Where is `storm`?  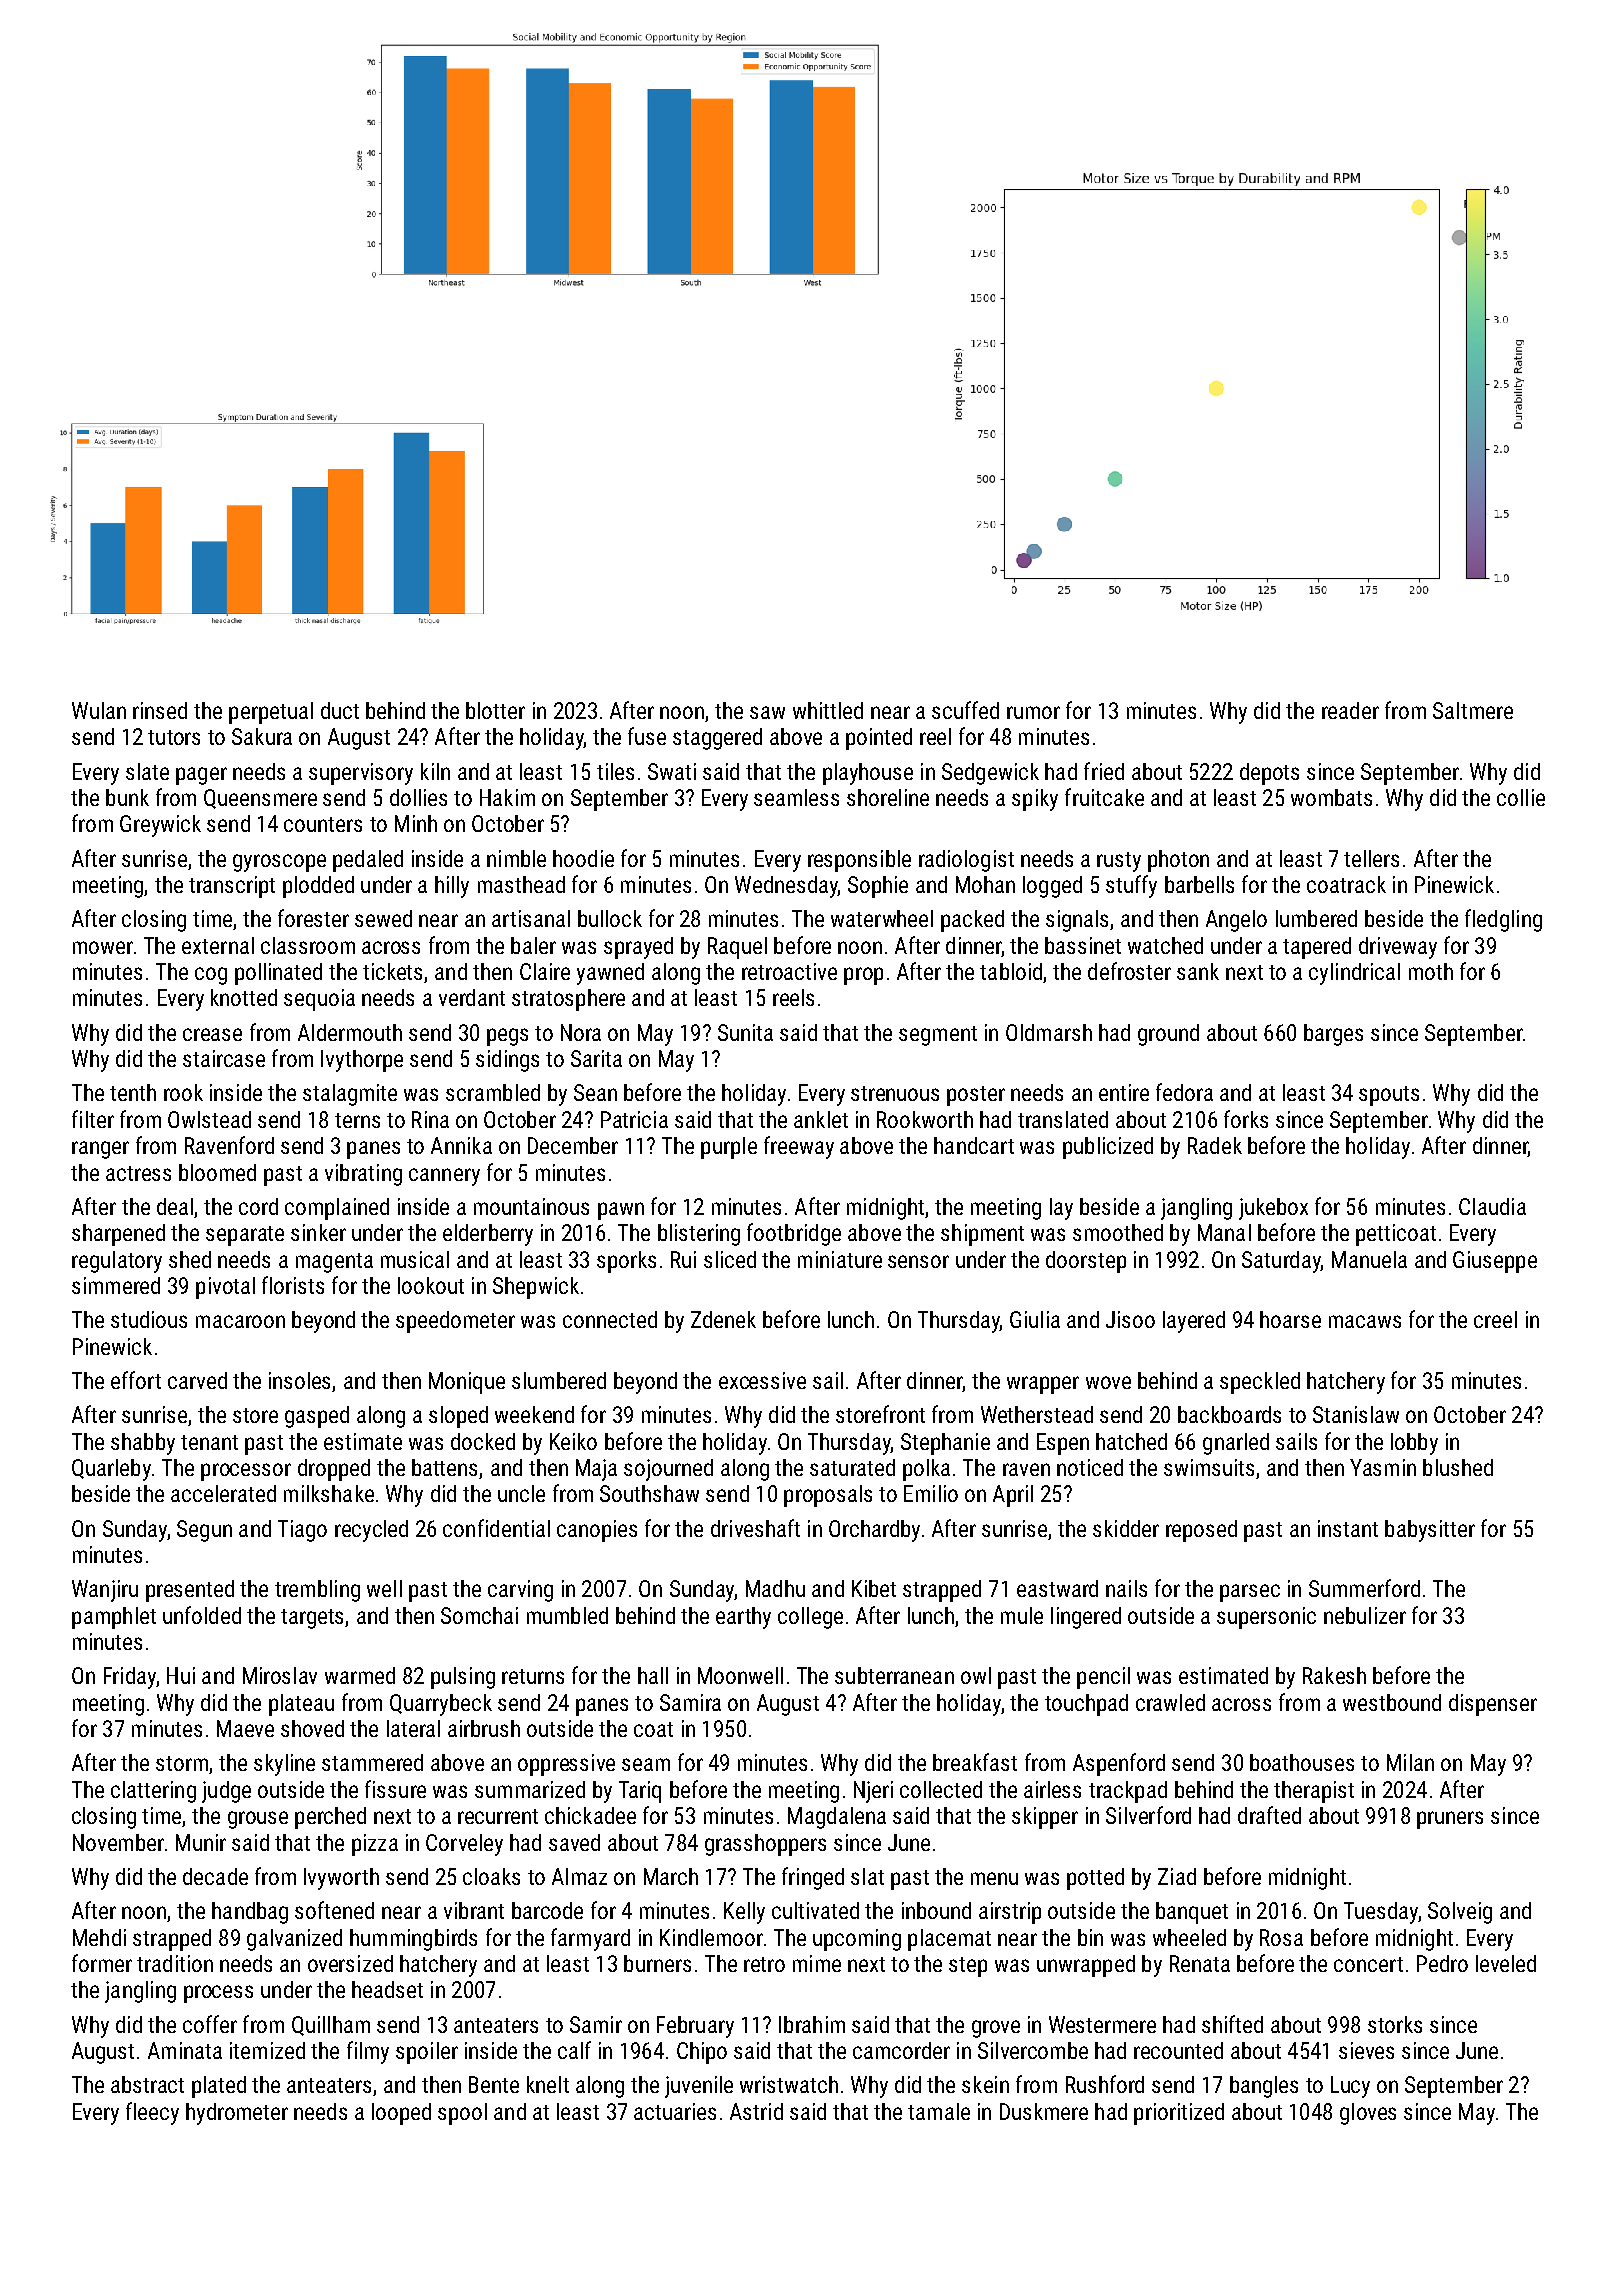 storm is located at coordinates (182, 1763).
